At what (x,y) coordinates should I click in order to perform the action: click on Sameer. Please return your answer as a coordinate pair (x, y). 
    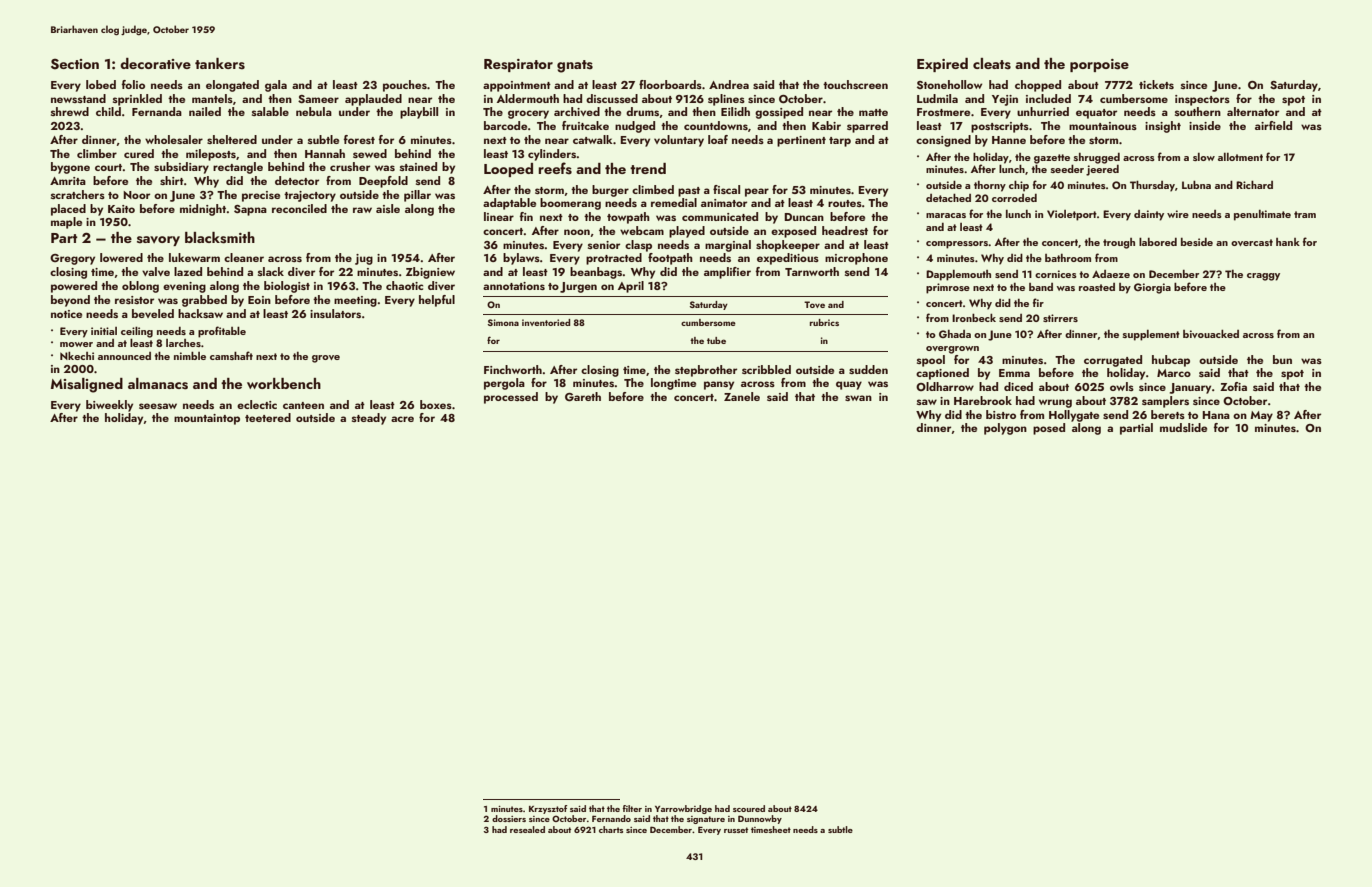
    Looking at the image, I should click on (318, 99).
